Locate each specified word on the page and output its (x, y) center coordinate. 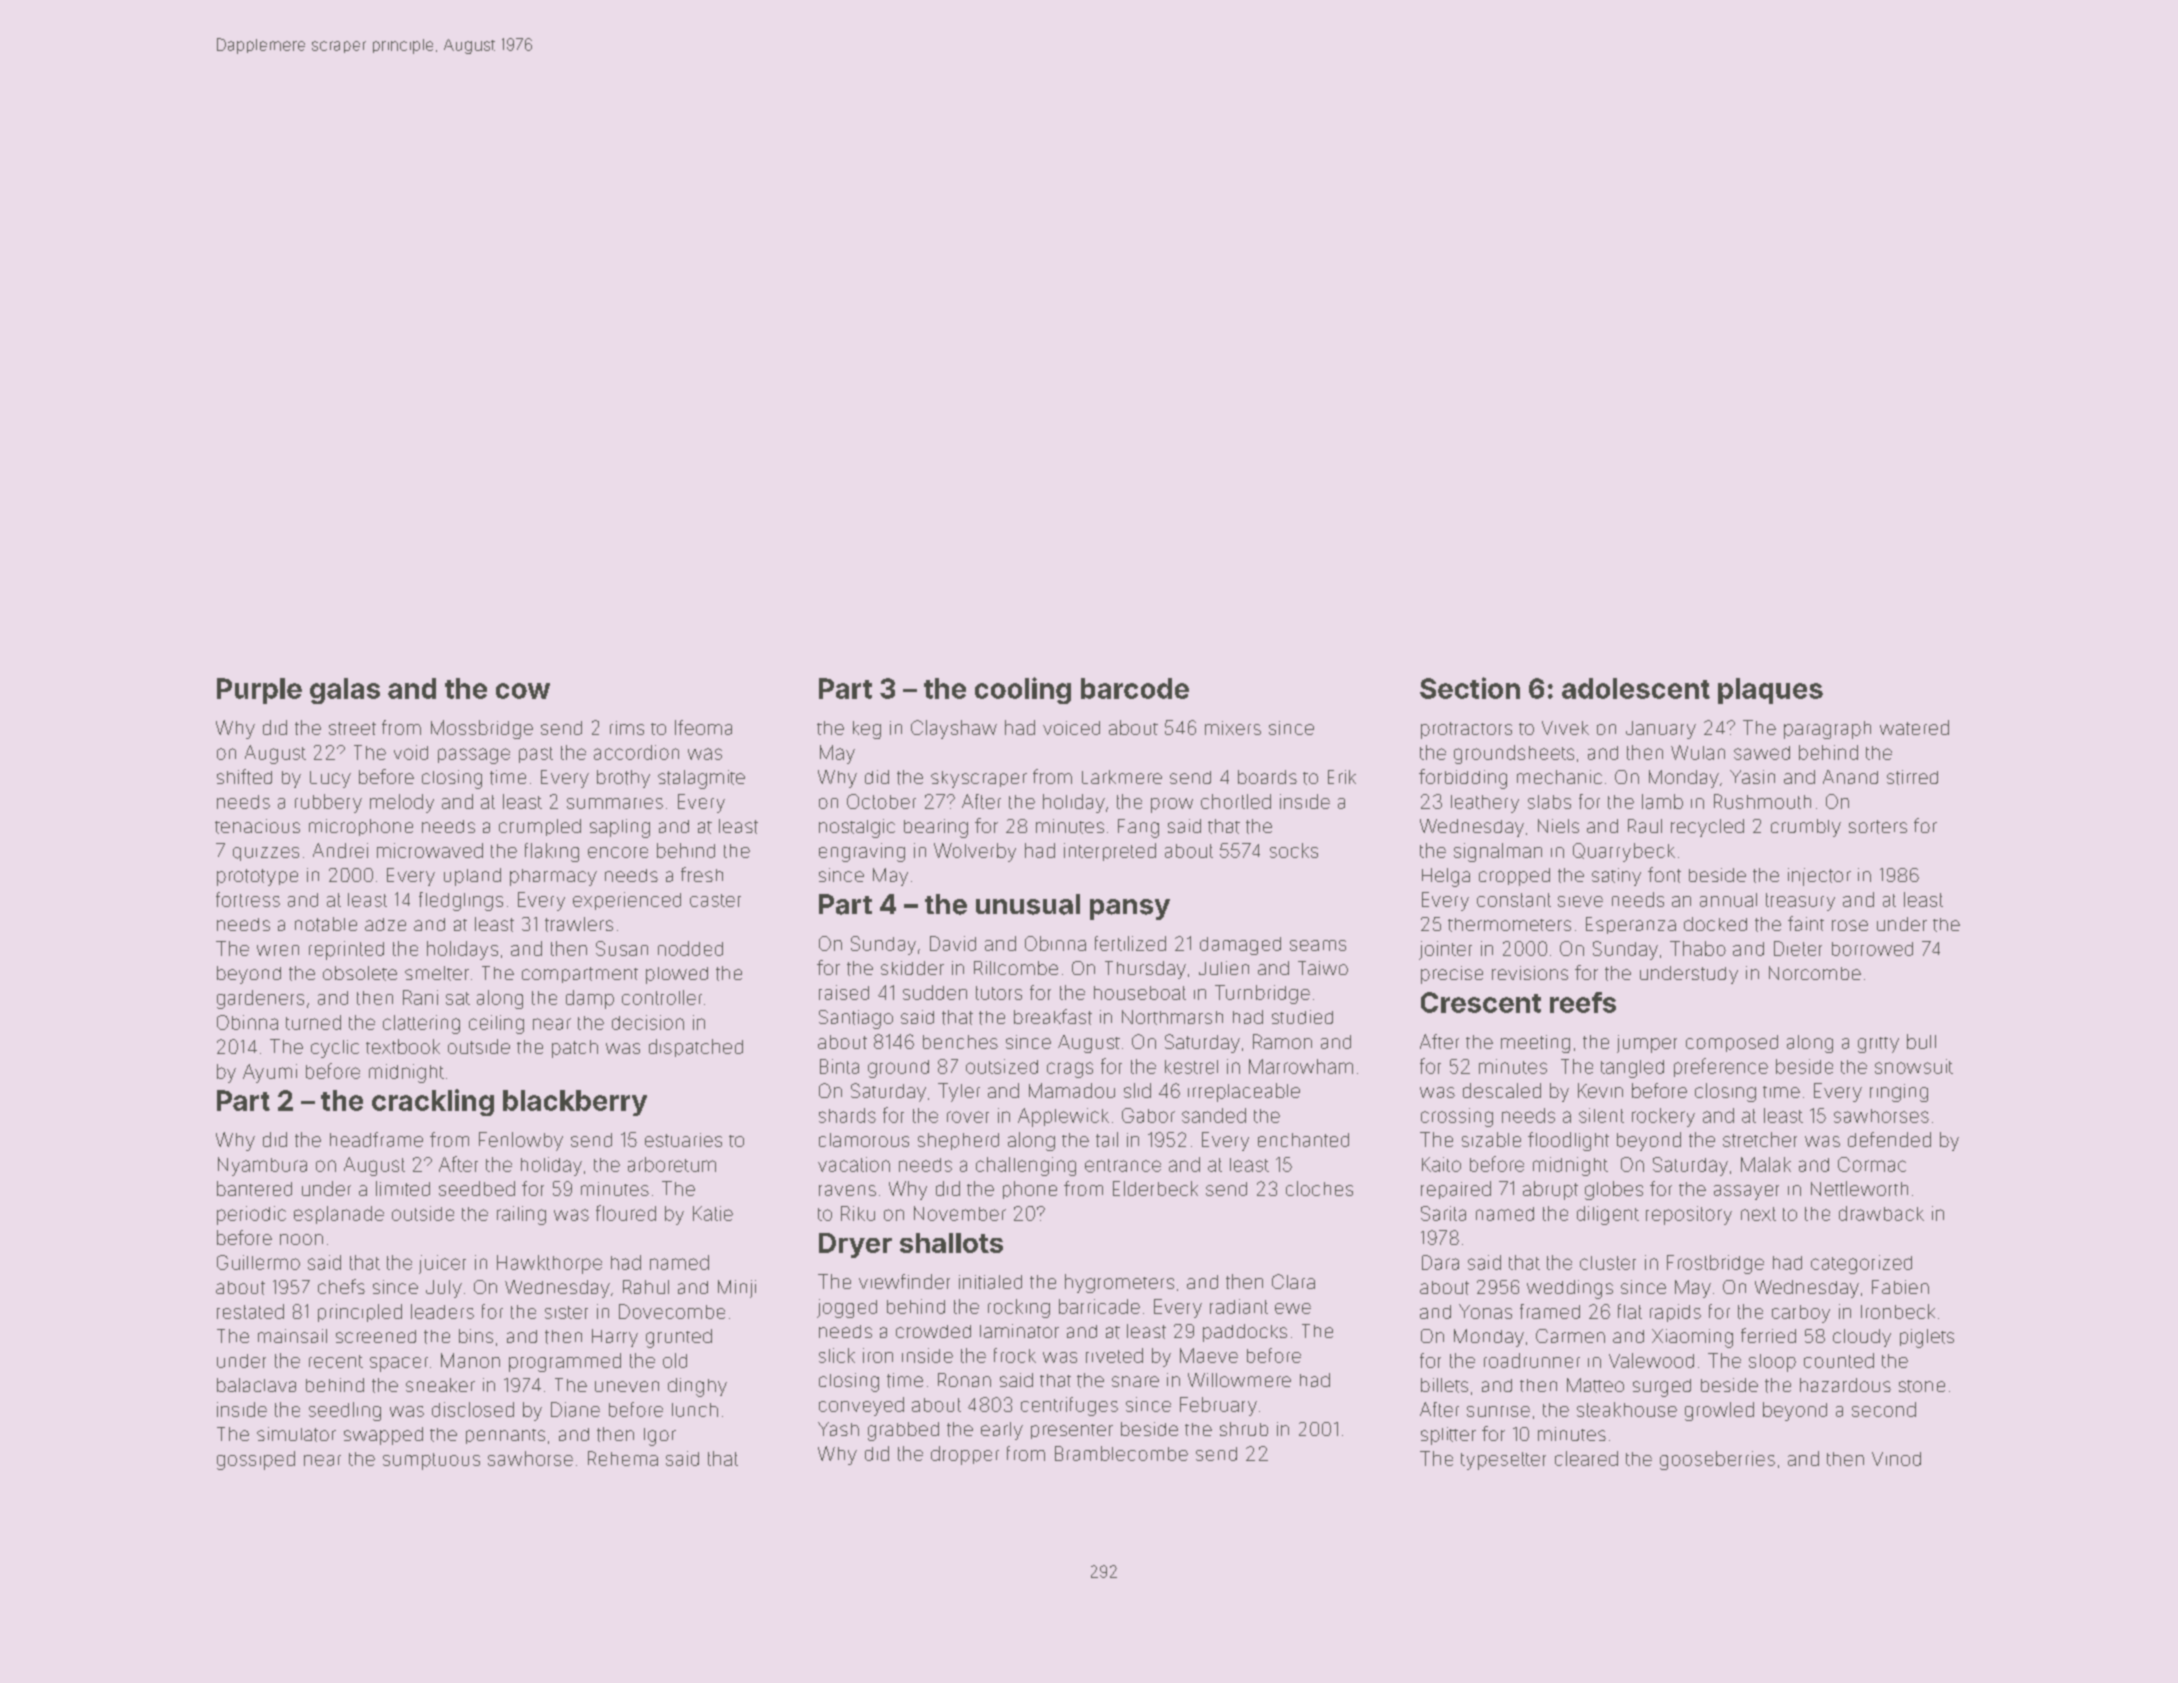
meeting (1535, 1044)
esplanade (339, 1215)
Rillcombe (1016, 968)
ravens (847, 1190)
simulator (296, 1434)
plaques (1770, 691)
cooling (1023, 690)
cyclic (335, 1049)
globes (1614, 1190)
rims (627, 728)
